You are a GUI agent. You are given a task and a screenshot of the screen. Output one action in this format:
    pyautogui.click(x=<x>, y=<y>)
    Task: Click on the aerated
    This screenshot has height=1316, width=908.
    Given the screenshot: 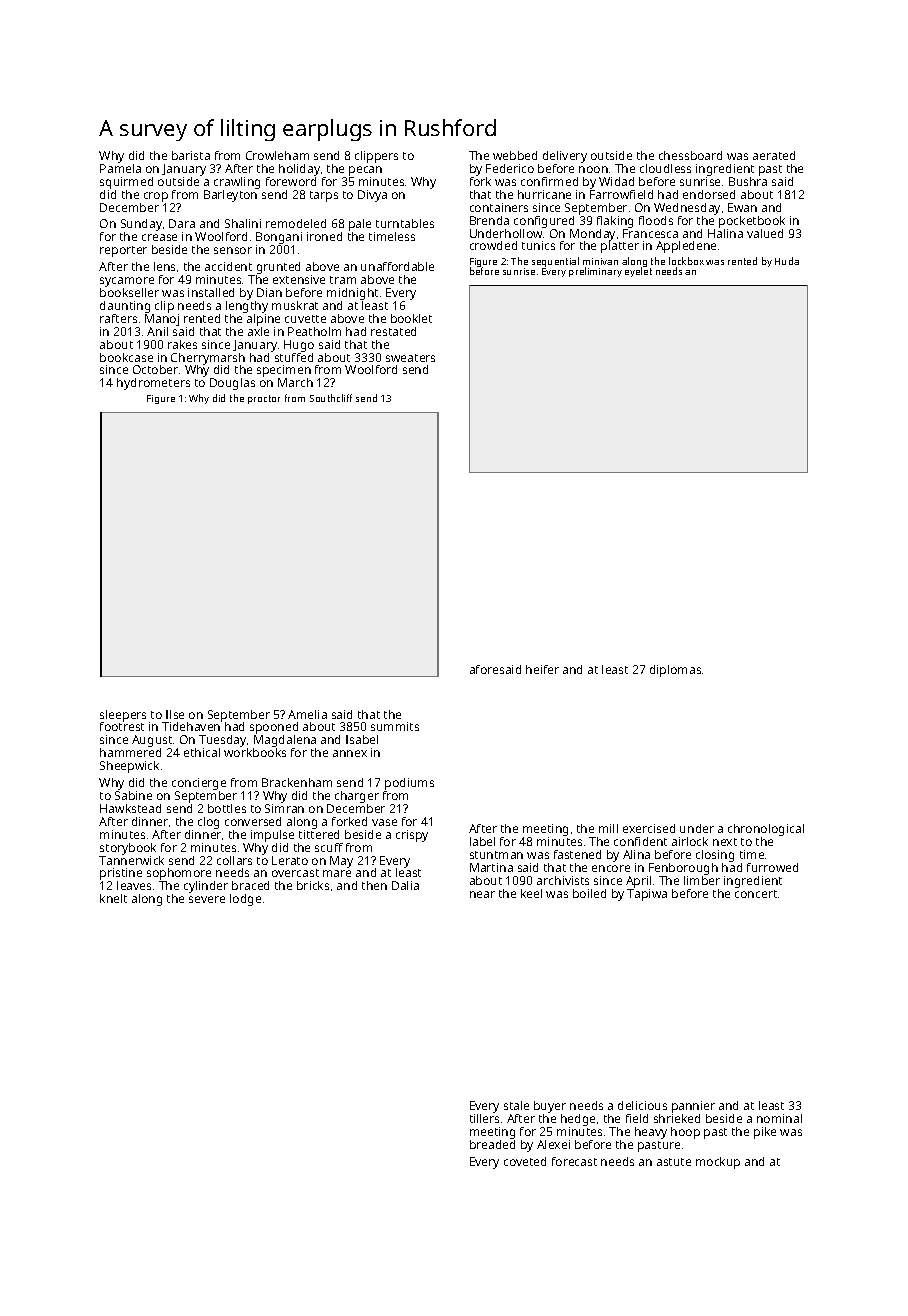 What is the action you would take?
    pyautogui.click(x=774, y=155)
